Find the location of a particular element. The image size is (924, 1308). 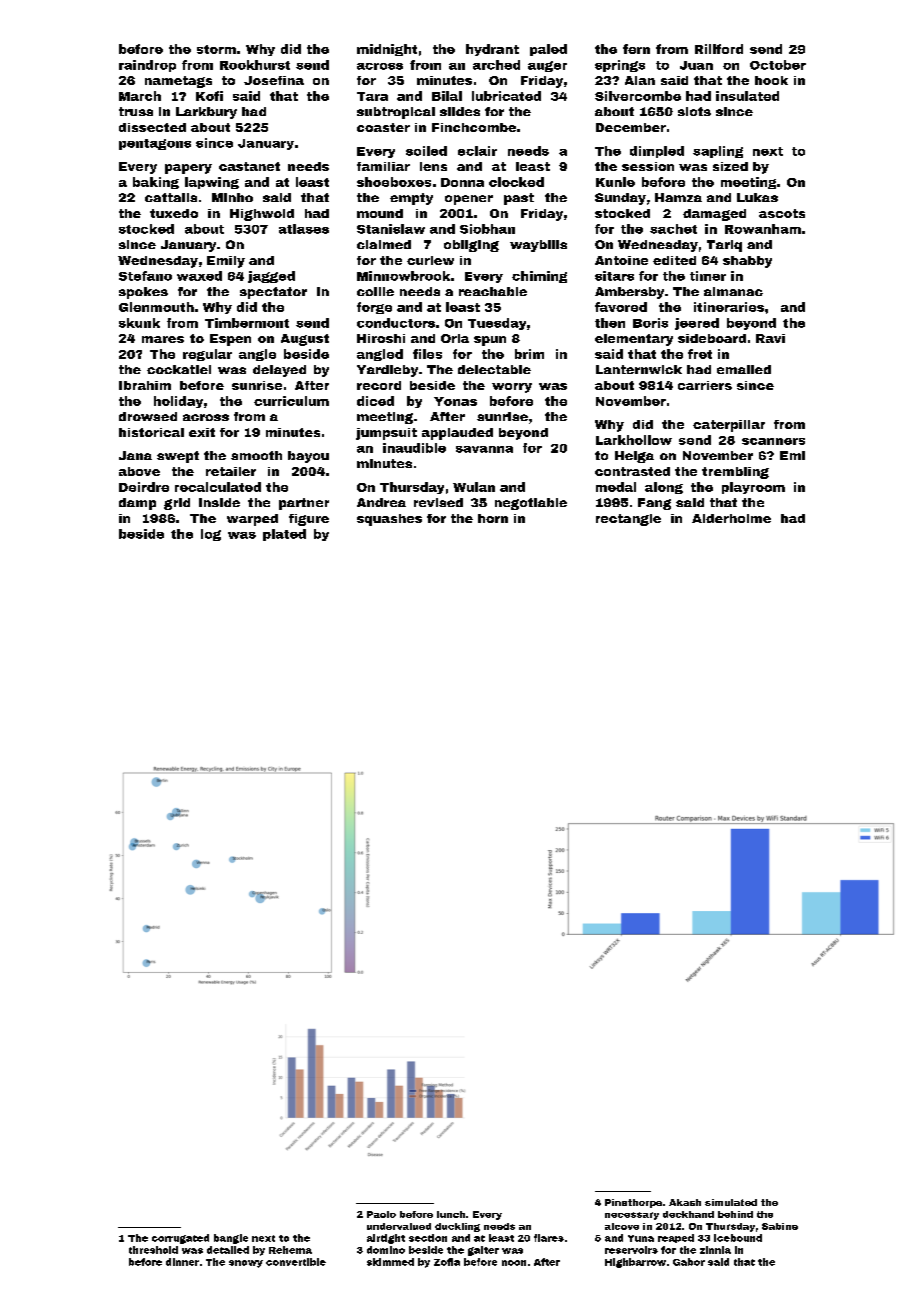

midnight is located at coordinates (387, 50).
